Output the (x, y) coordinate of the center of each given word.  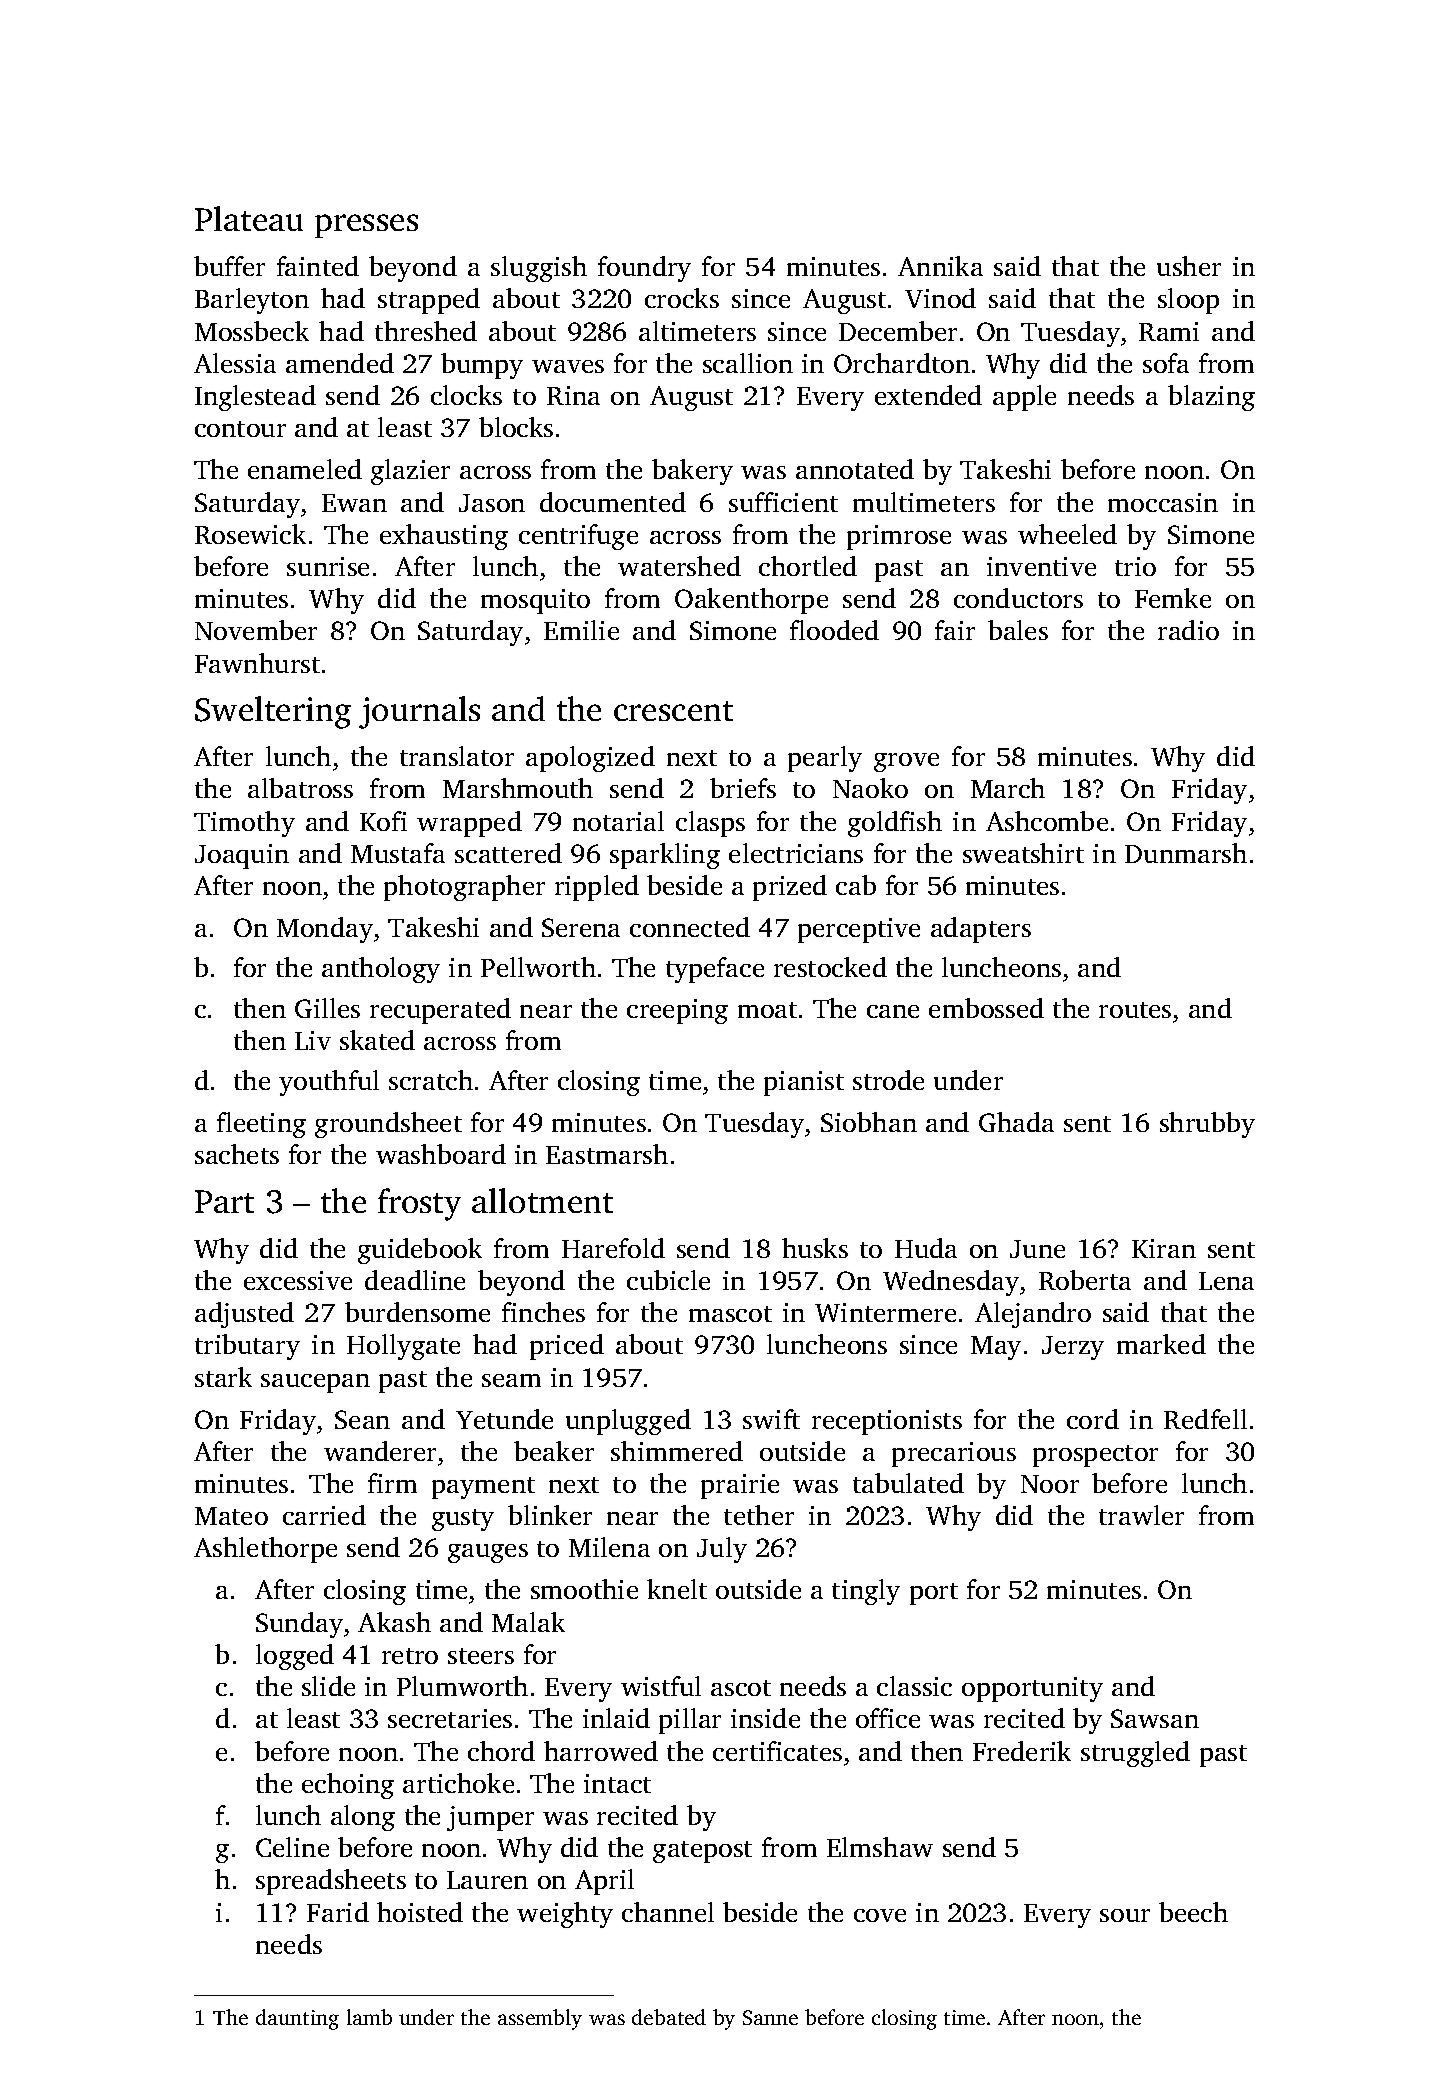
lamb (369, 2017)
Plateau (249, 218)
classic (914, 1686)
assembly (540, 2019)
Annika (940, 266)
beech (1193, 1912)
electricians (796, 853)
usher (1189, 266)
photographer (464, 888)
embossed (986, 1008)
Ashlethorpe (265, 1550)
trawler (1141, 1515)
